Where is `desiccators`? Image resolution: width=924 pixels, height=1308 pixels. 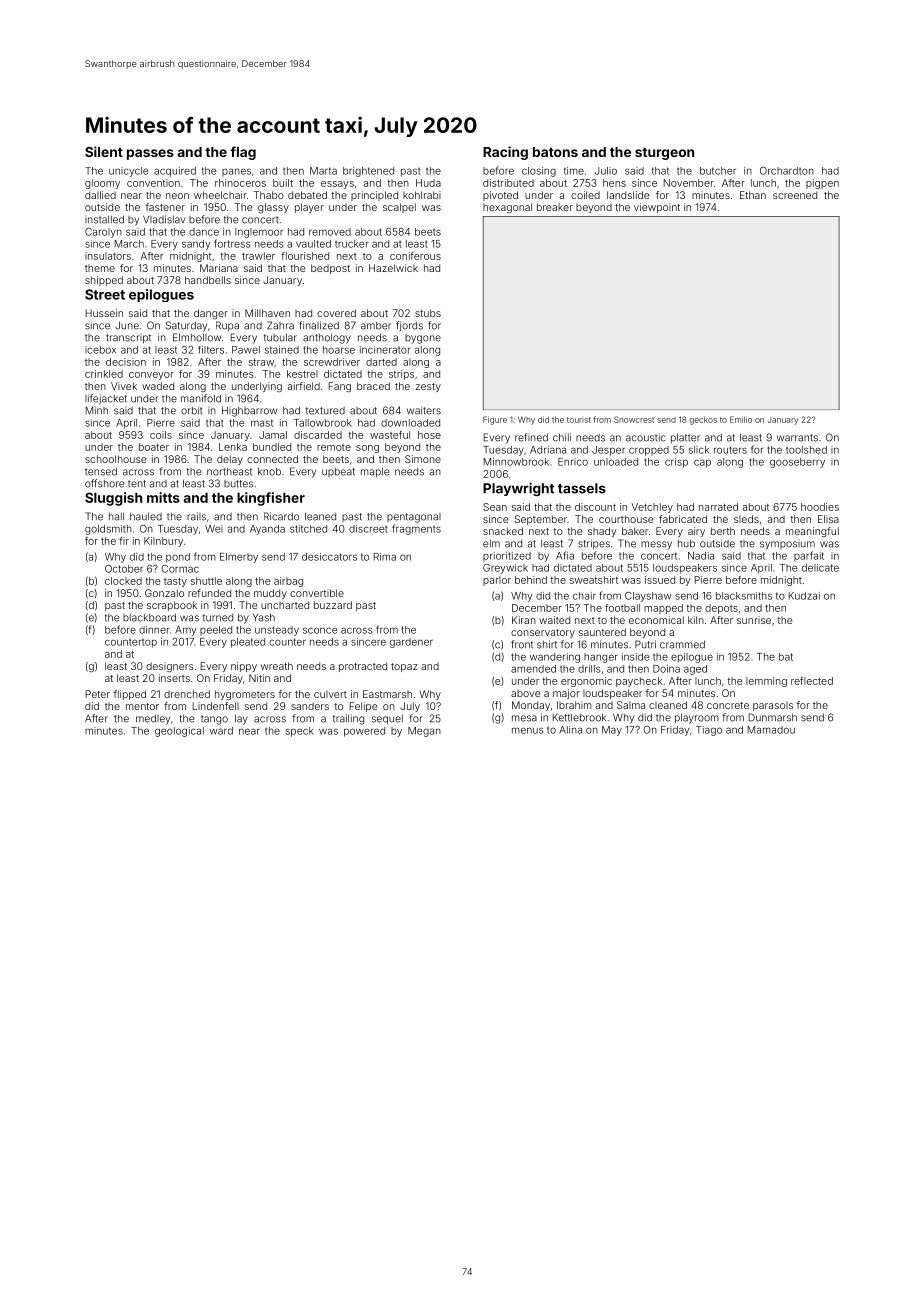
desiccators is located at coordinates (329, 557).
